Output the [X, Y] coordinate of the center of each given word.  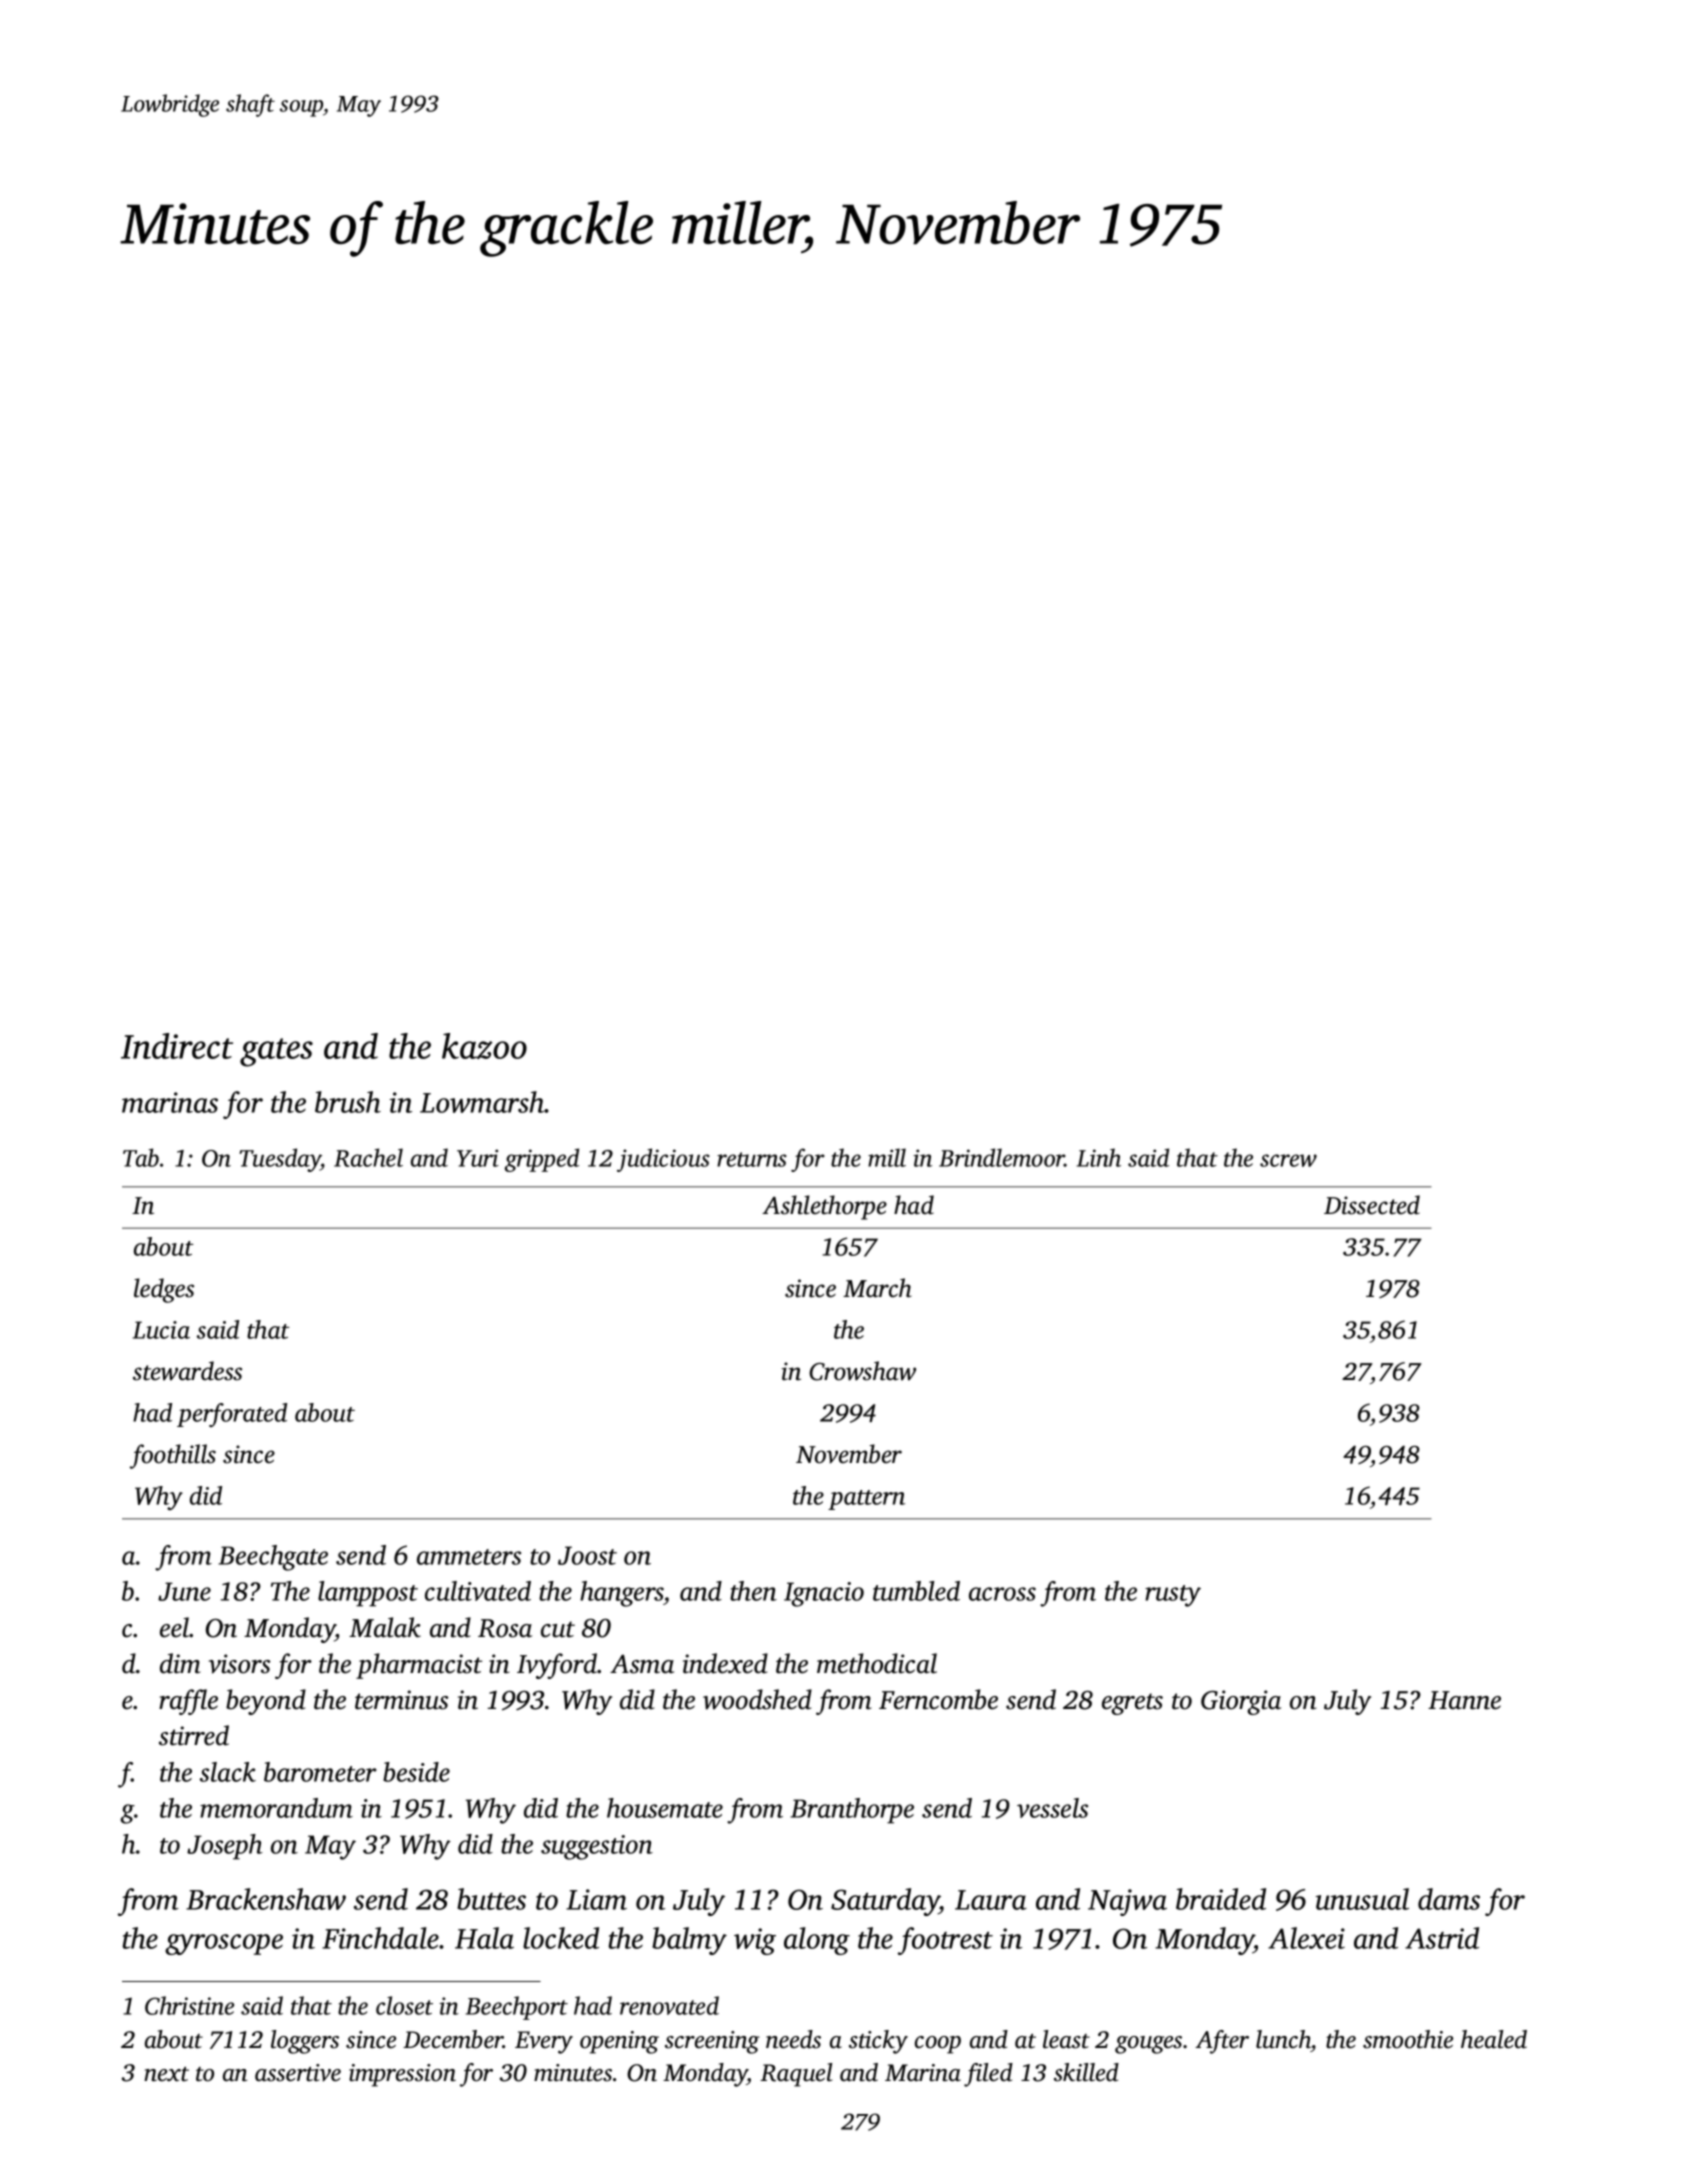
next [166, 2074]
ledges [164, 1290]
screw [1288, 1160]
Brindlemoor [1002, 1157]
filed [988, 2075]
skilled [1086, 2072]
